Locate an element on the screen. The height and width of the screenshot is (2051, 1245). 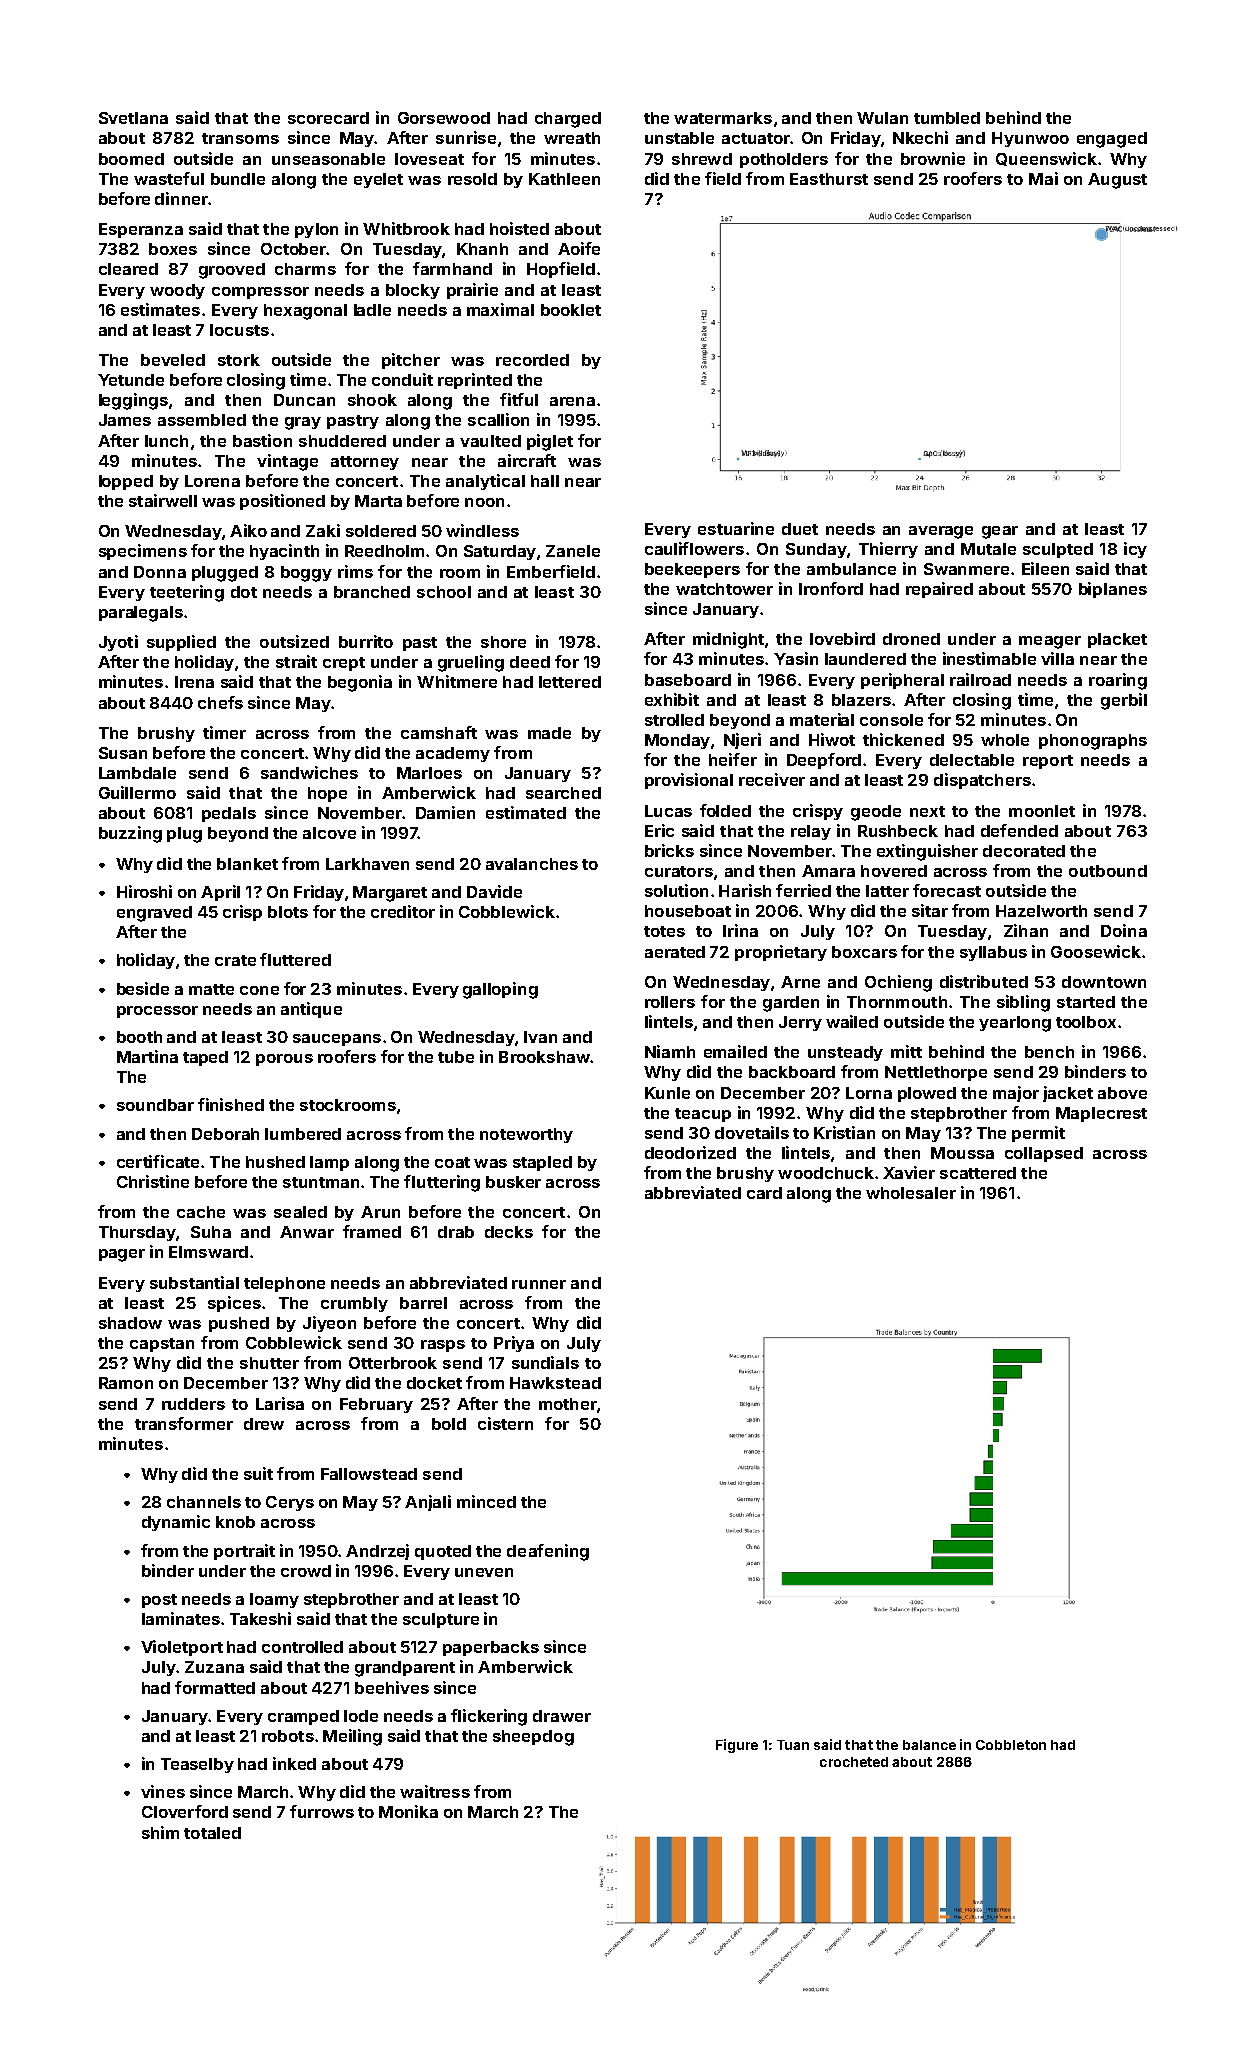
relay is located at coordinates (811, 832).
